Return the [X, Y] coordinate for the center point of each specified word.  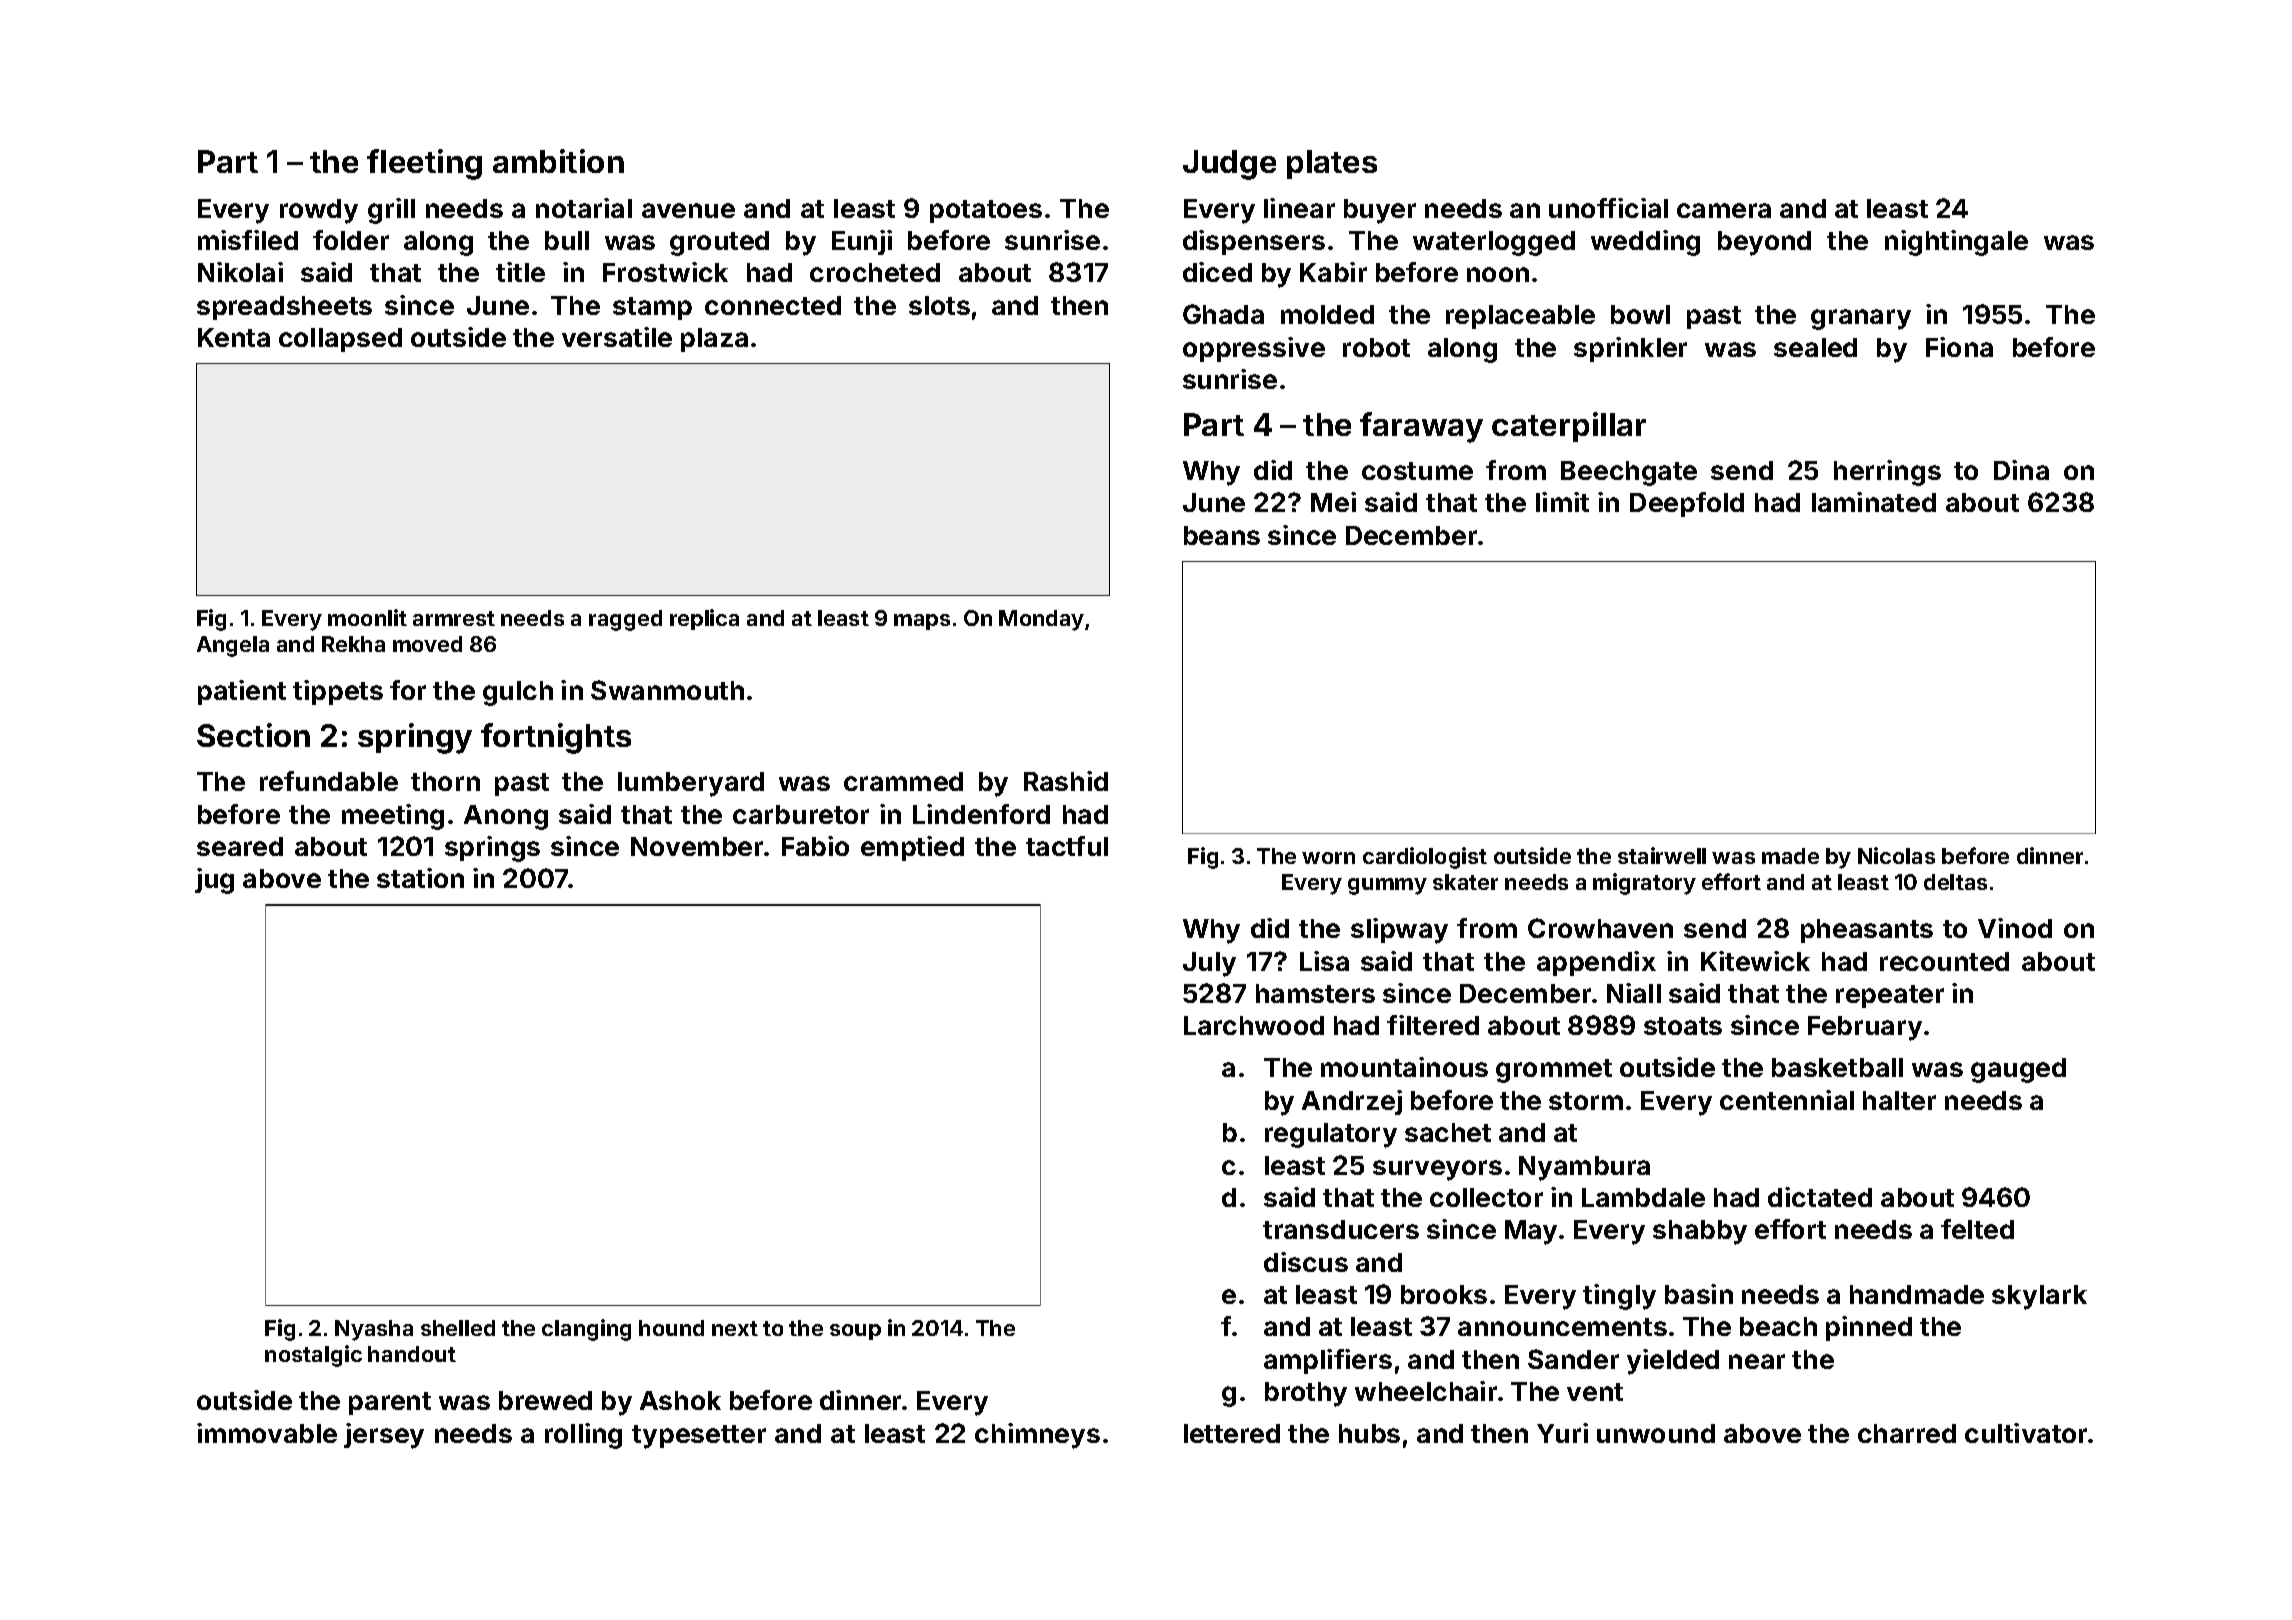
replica [704, 619]
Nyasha [374, 1330]
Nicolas [1896, 855]
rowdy [319, 211]
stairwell [1662, 855]
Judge [1229, 165]
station [420, 878]
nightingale [1956, 243]
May [1531, 1232]
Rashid [1066, 781]
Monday [1041, 620]
